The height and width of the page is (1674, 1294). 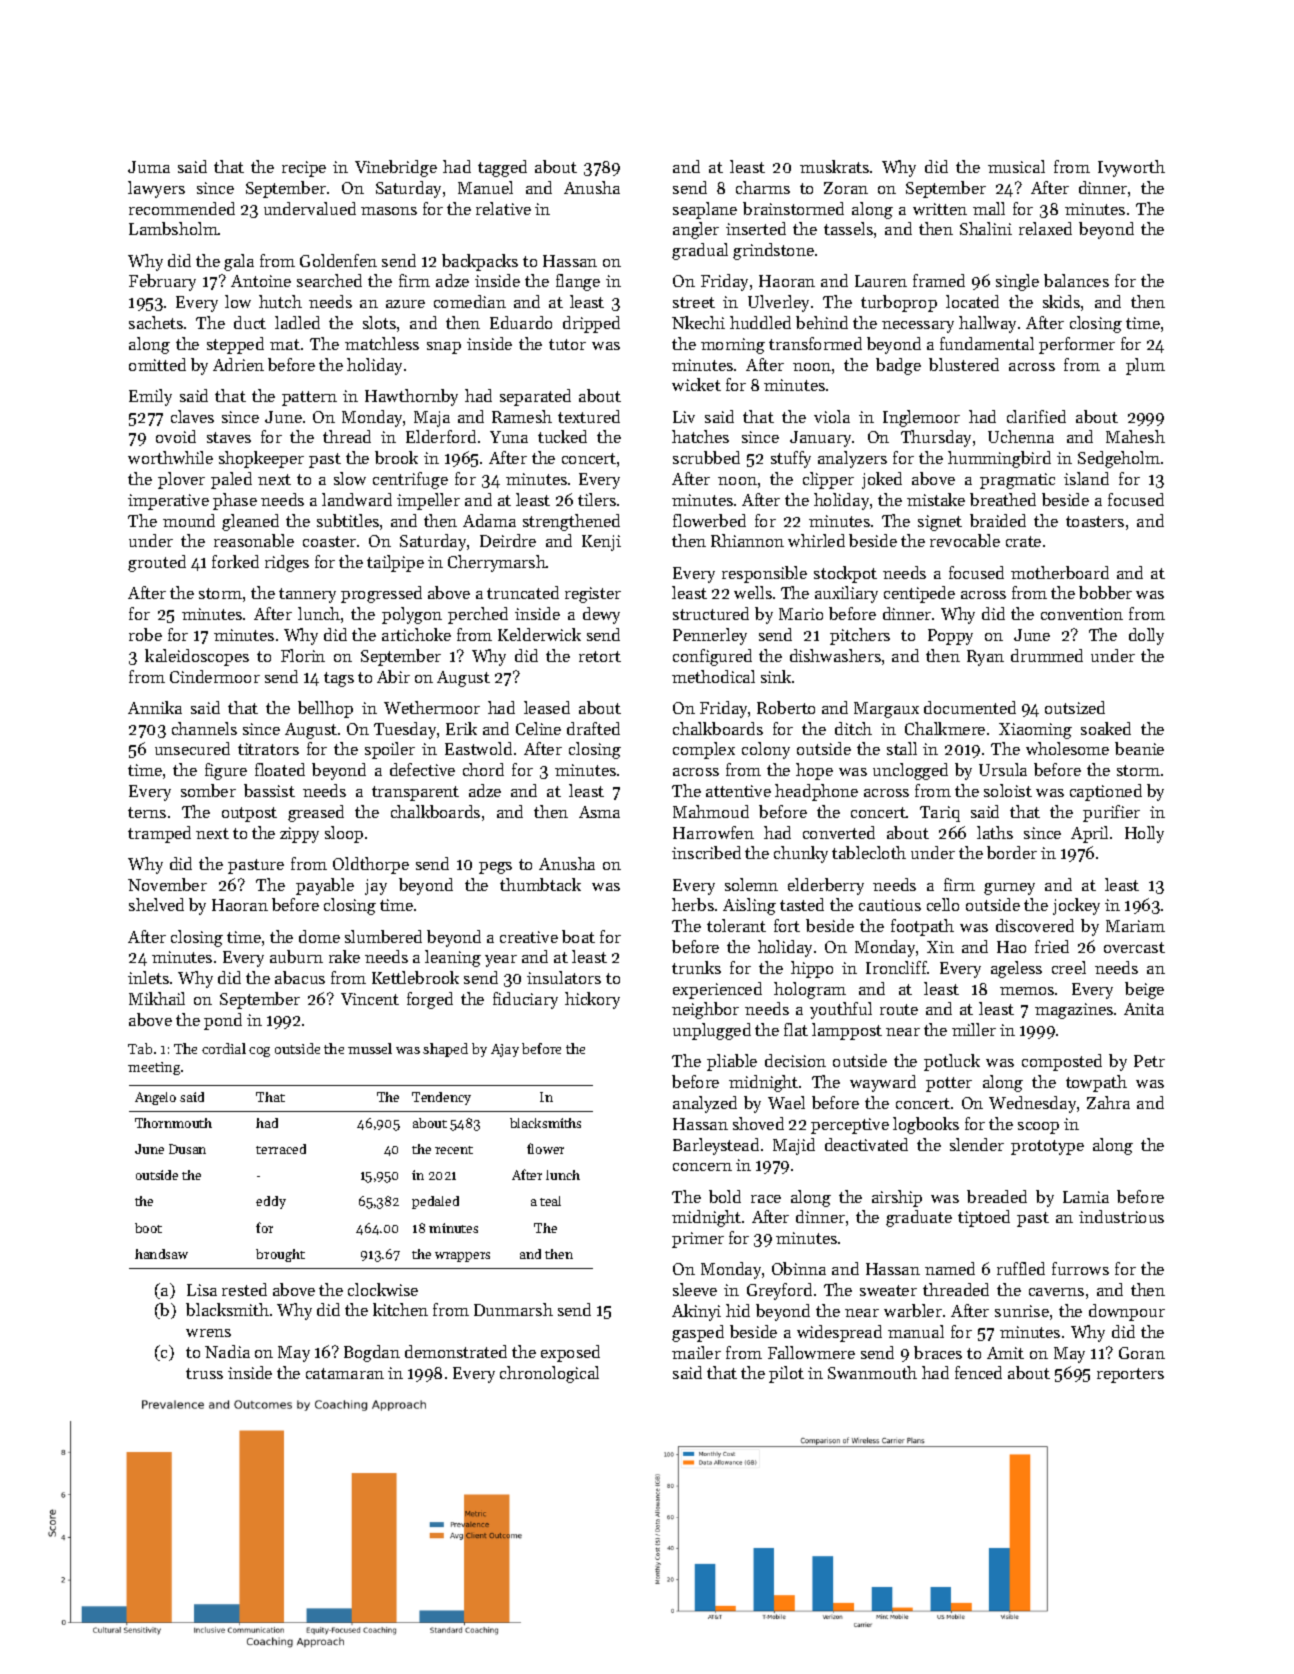 What do you see at coordinates (738, 1310) in the page?
I see `hid` at bounding box center [738, 1310].
